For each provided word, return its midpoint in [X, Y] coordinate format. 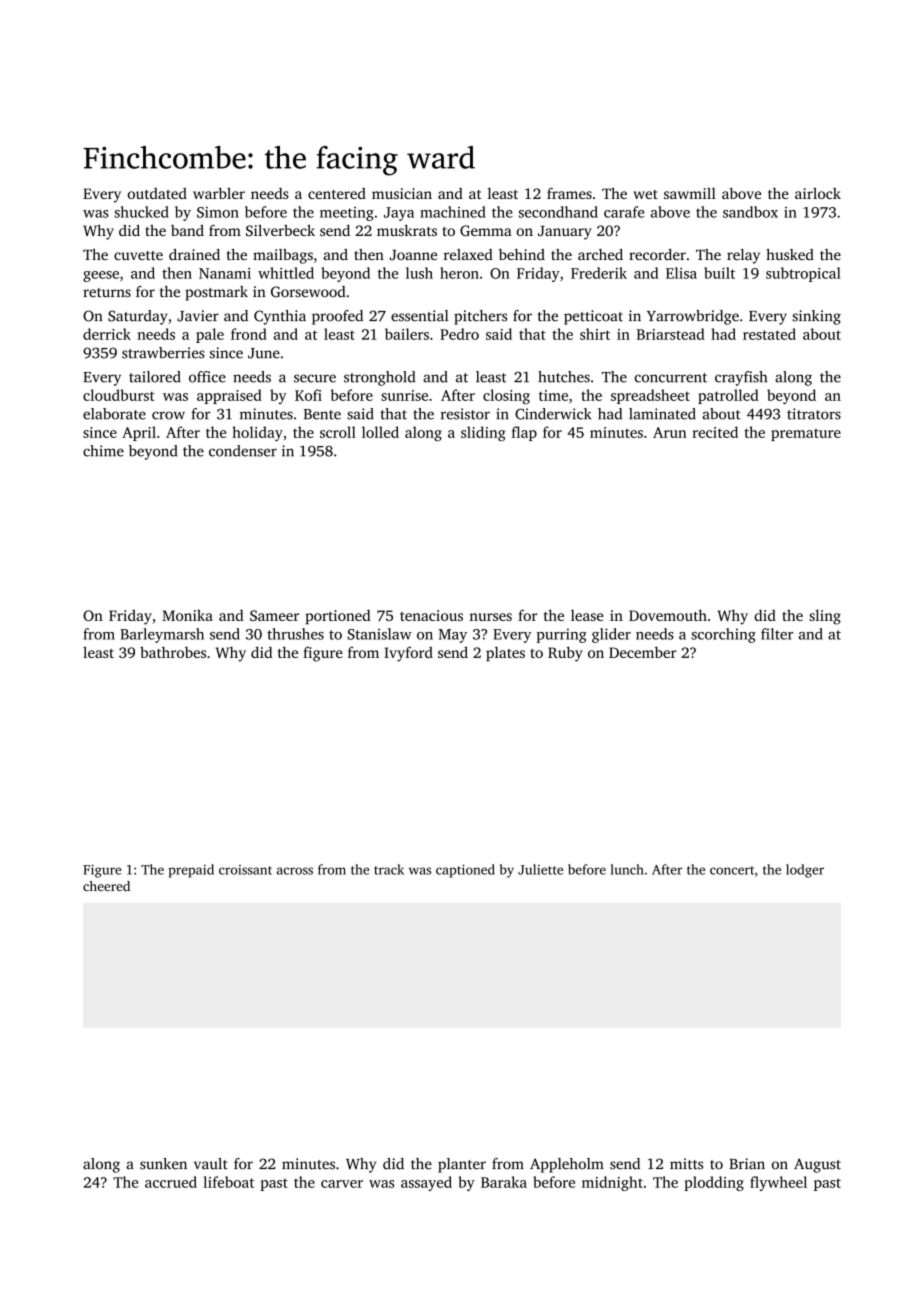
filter [777, 634]
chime [103, 451]
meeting [347, 214]
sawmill [690, 193]
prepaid [191, 871]
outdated [157, 193]
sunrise [404, 395]
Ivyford [408, 654]
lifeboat [228, 1182]
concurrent [671, 378]
